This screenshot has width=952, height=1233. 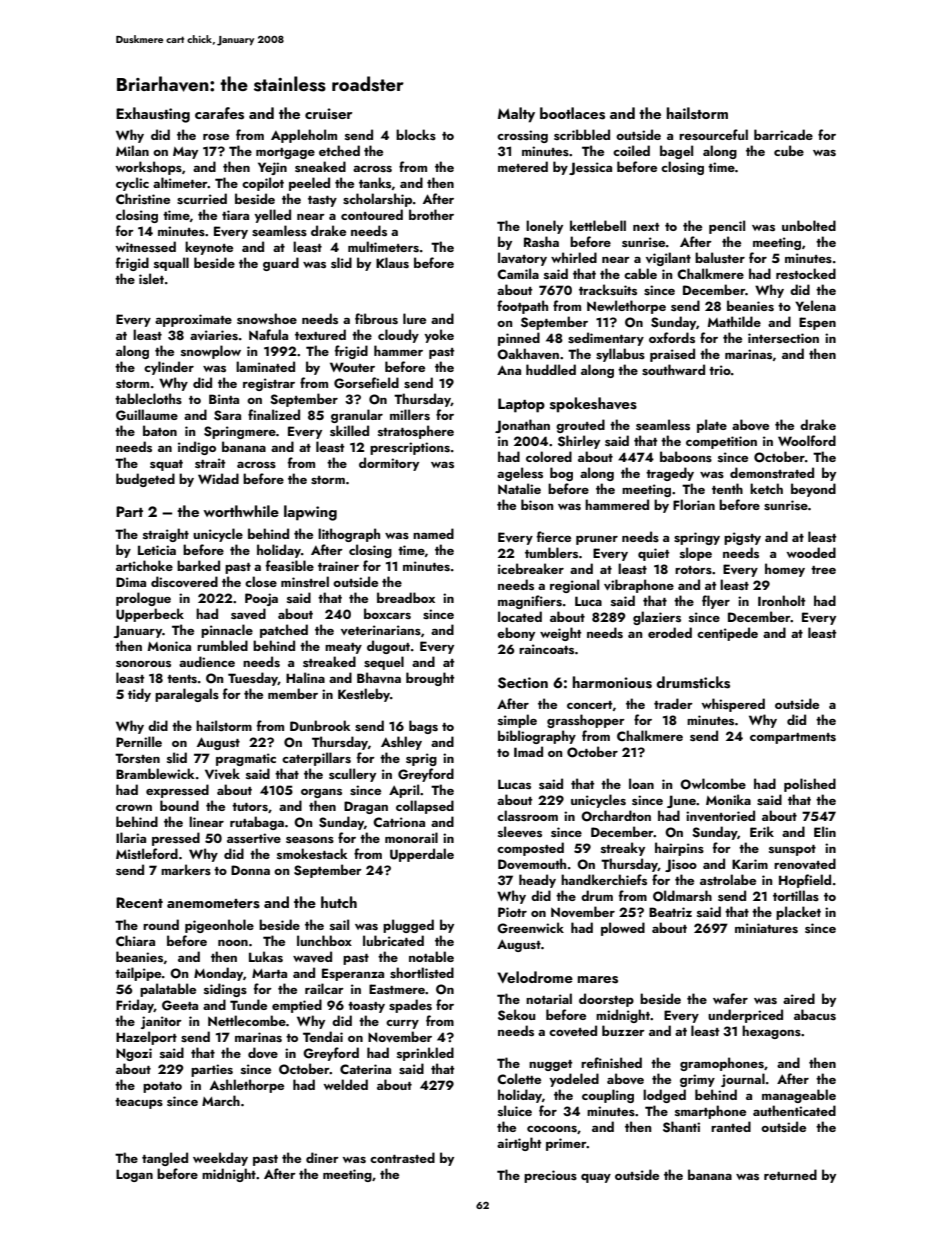 I want to click on welded, so click(x=346, y=1084).
